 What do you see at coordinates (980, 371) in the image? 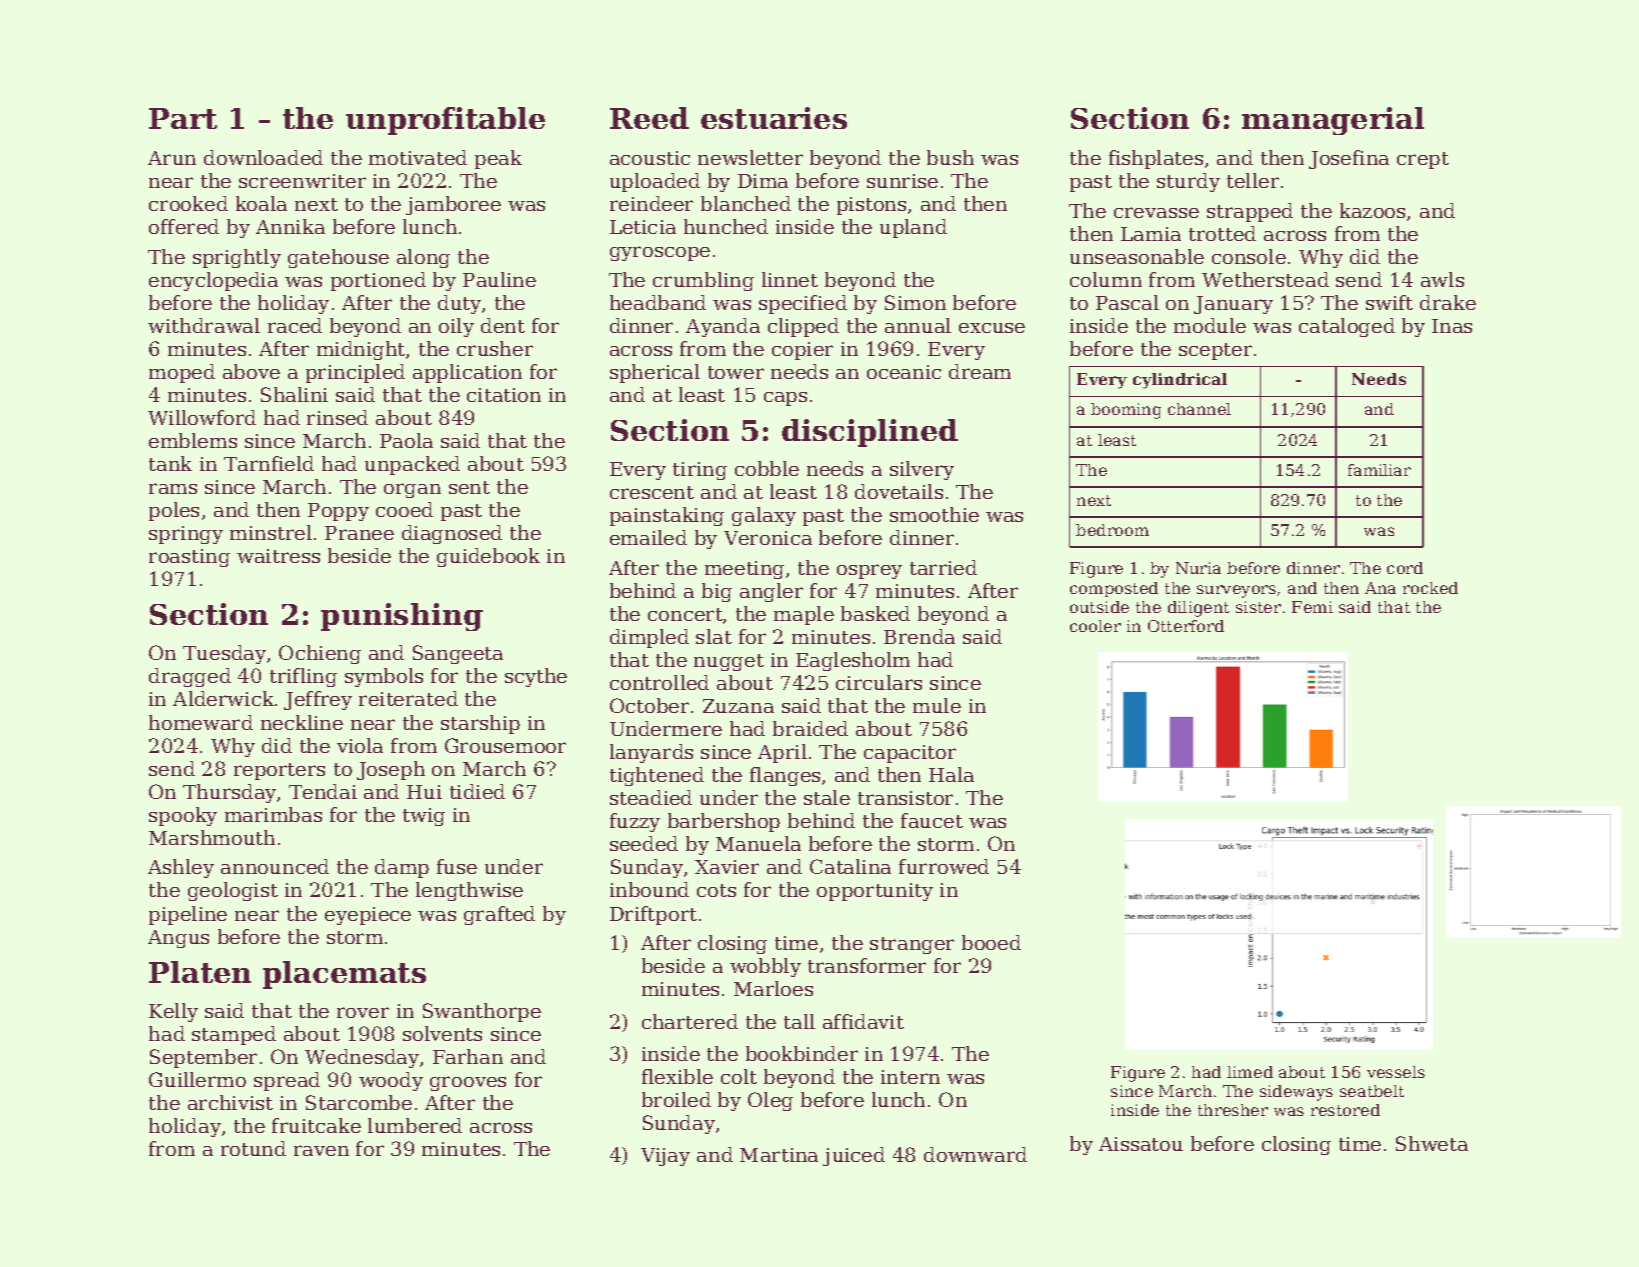
I see `dream` at bounding box center [980, 371].
